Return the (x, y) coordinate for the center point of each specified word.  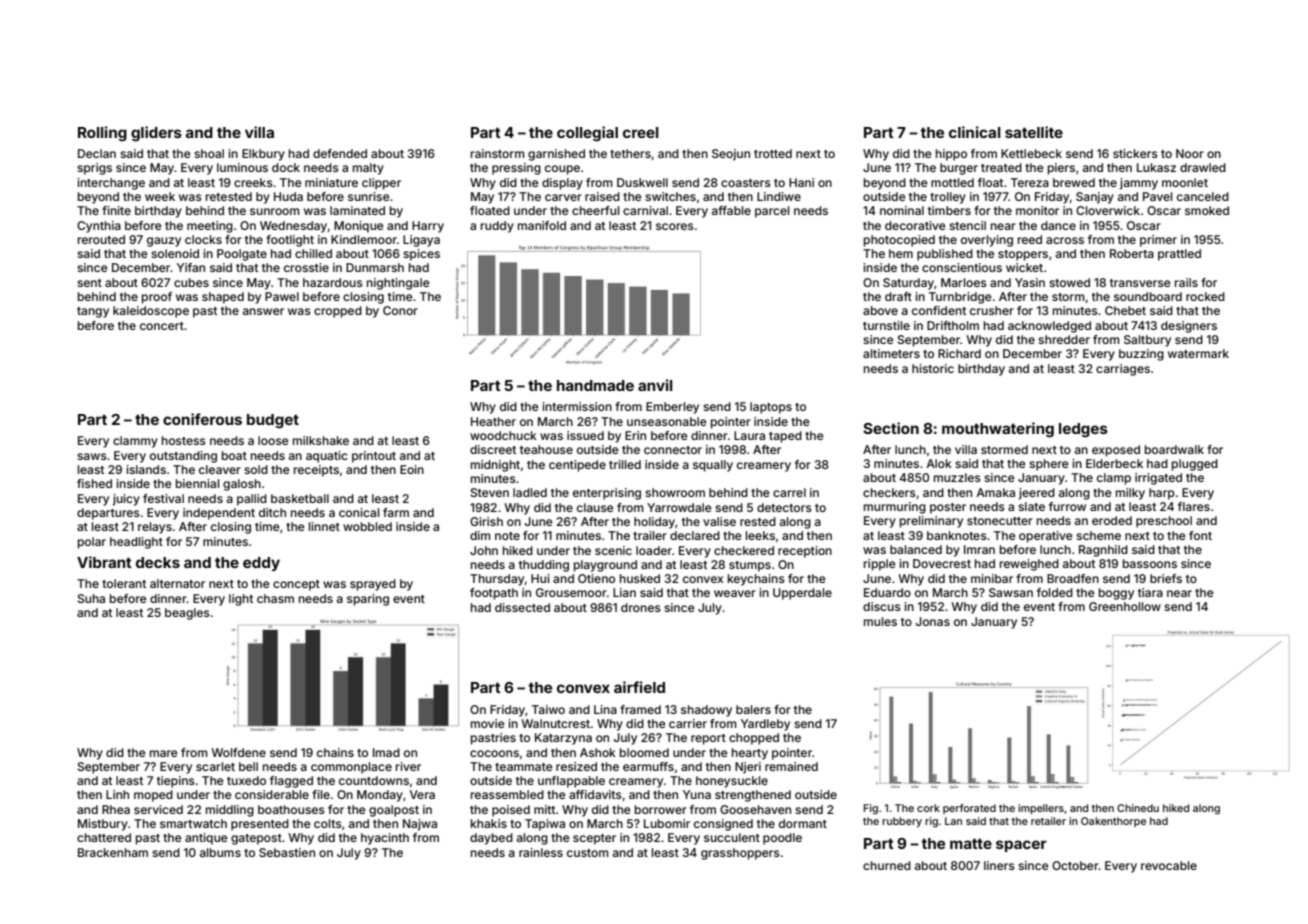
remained (791, 766)
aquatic (327, 457)
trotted (773, 153)
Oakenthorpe (1113, 822)
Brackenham (113, 852)
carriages (1123, 370)
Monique (359, 227)
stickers (1135, 153)
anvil (655, 385)
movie (488, 723)
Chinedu (1138, 808)
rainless (541, 852)
